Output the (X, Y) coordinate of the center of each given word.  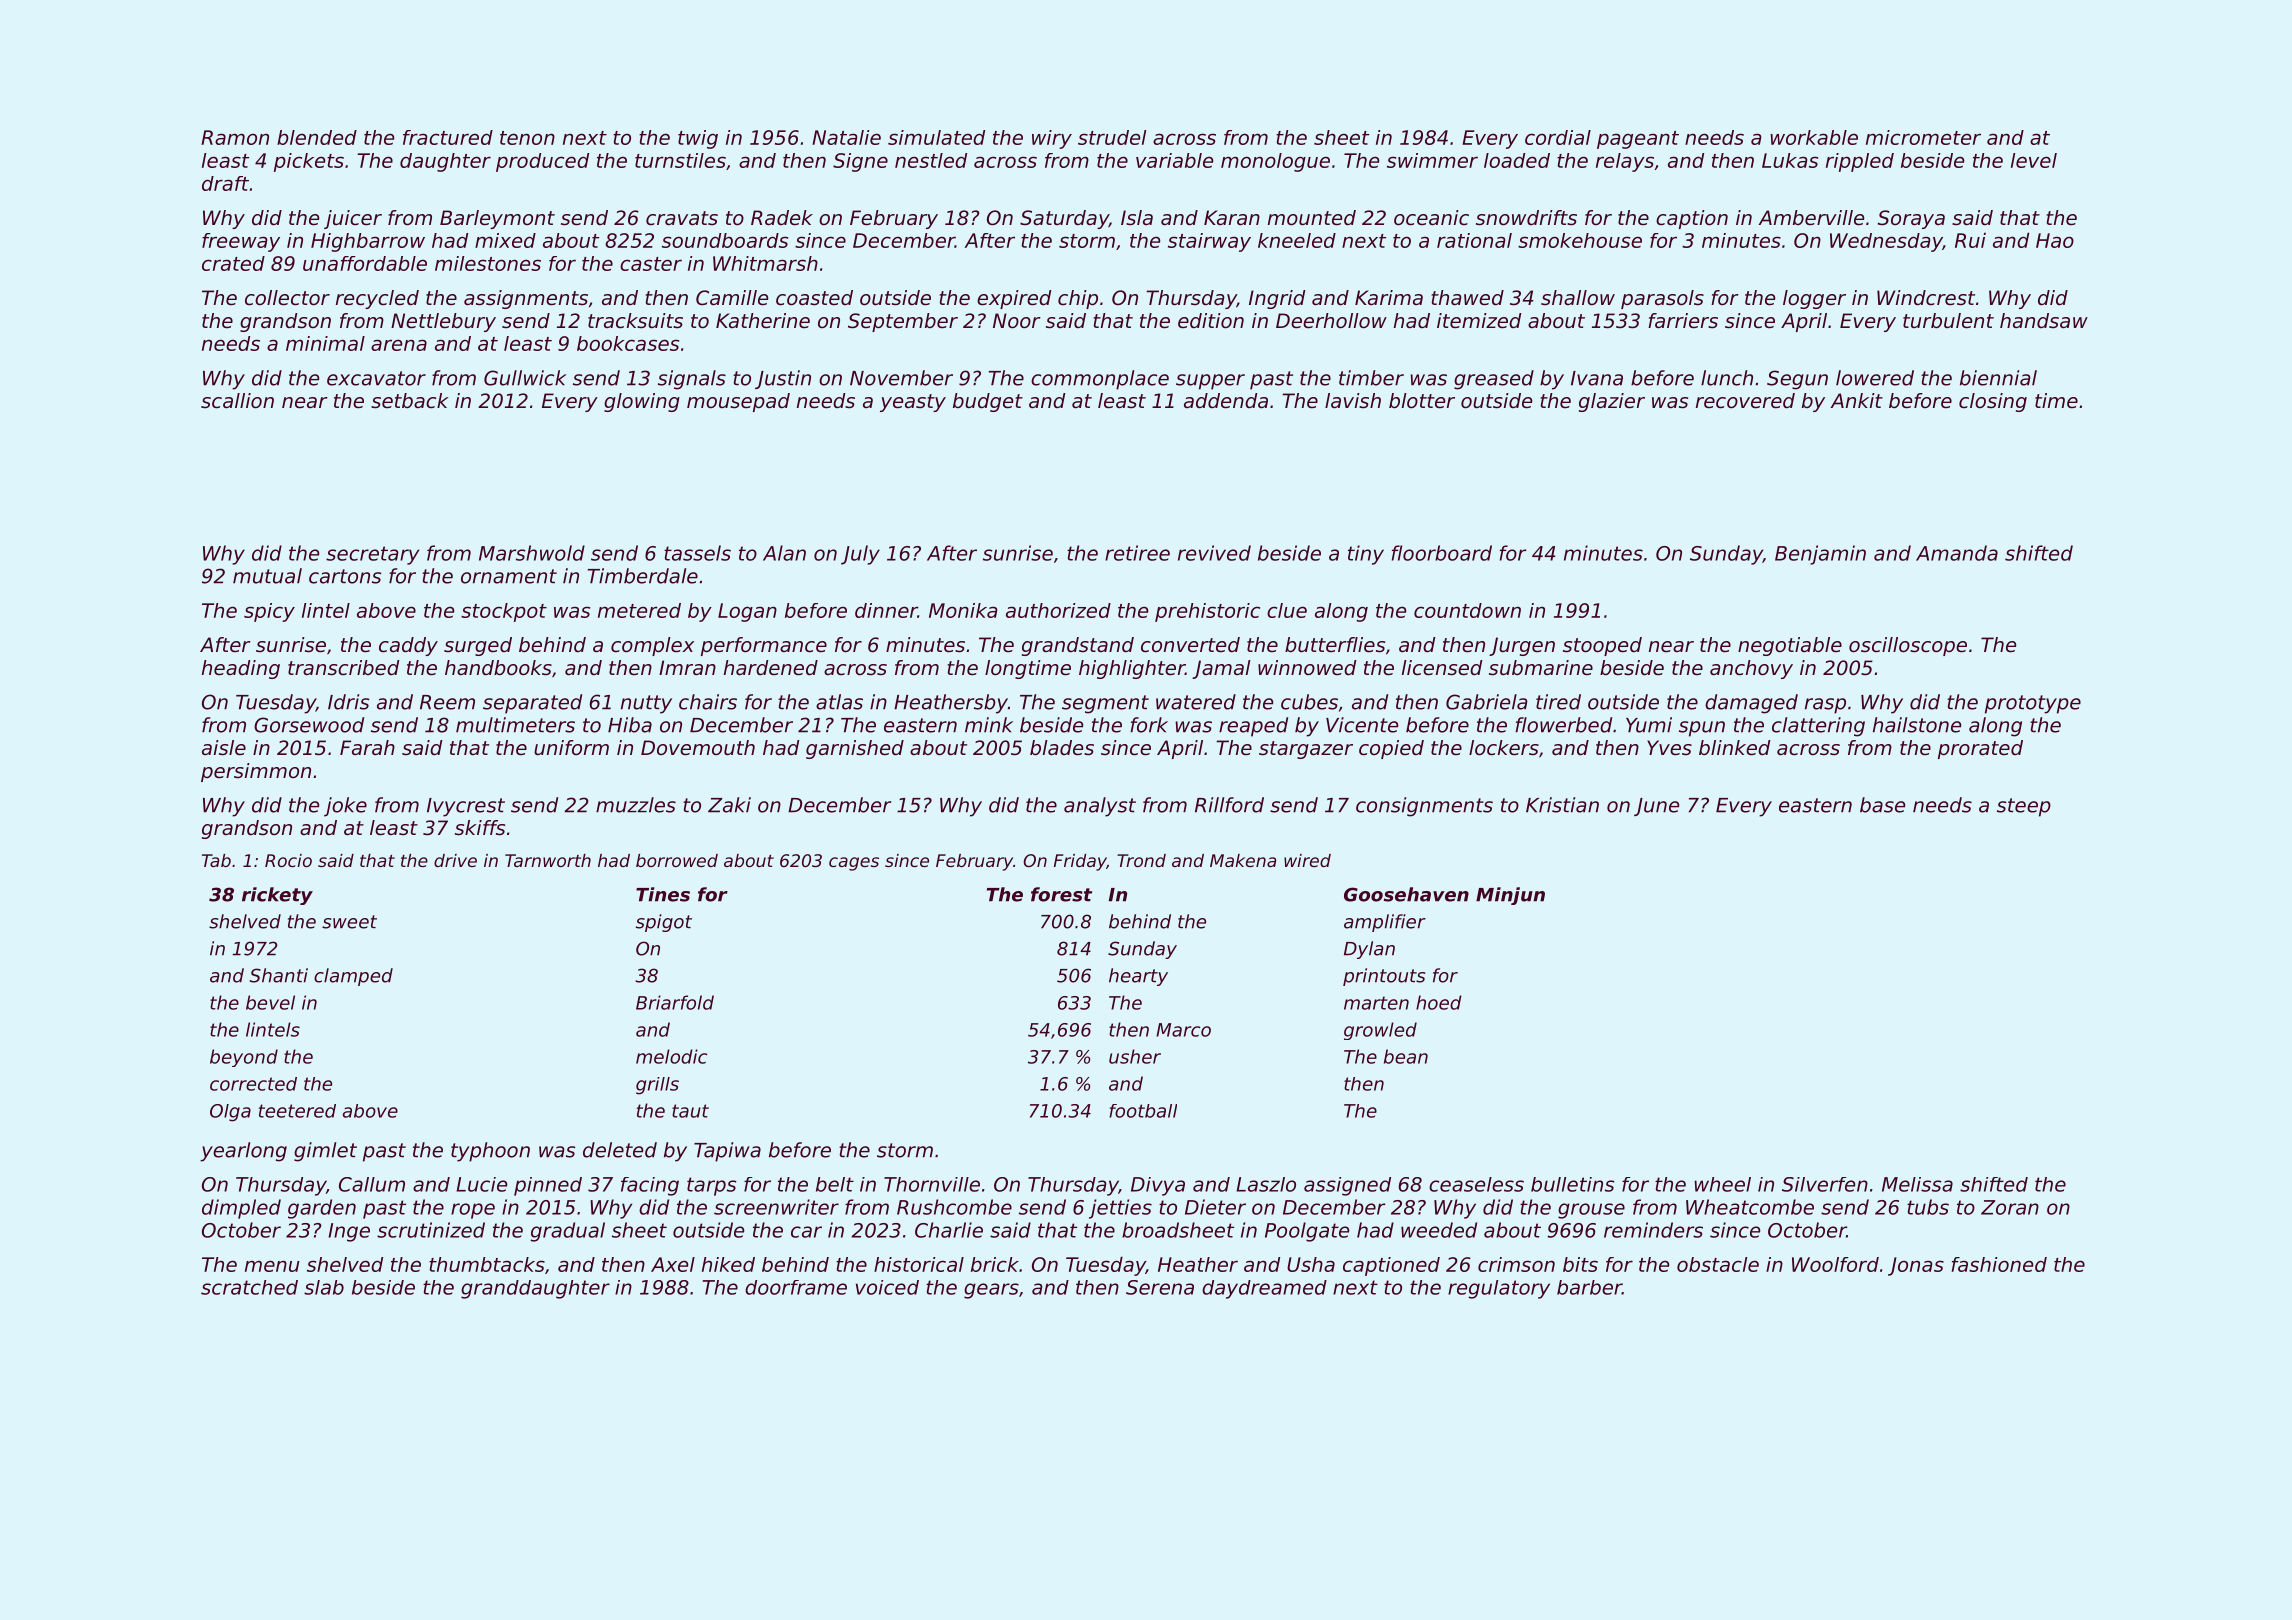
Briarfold (675, 1002)
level (2034, 160)
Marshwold (532, 553)
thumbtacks (487, 1264)
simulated (936, 137)
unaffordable (365, 263)
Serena (1160, 1287)
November (901, 378)
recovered (1745, 401)
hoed (1439, 1002)
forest (1061, 894)
